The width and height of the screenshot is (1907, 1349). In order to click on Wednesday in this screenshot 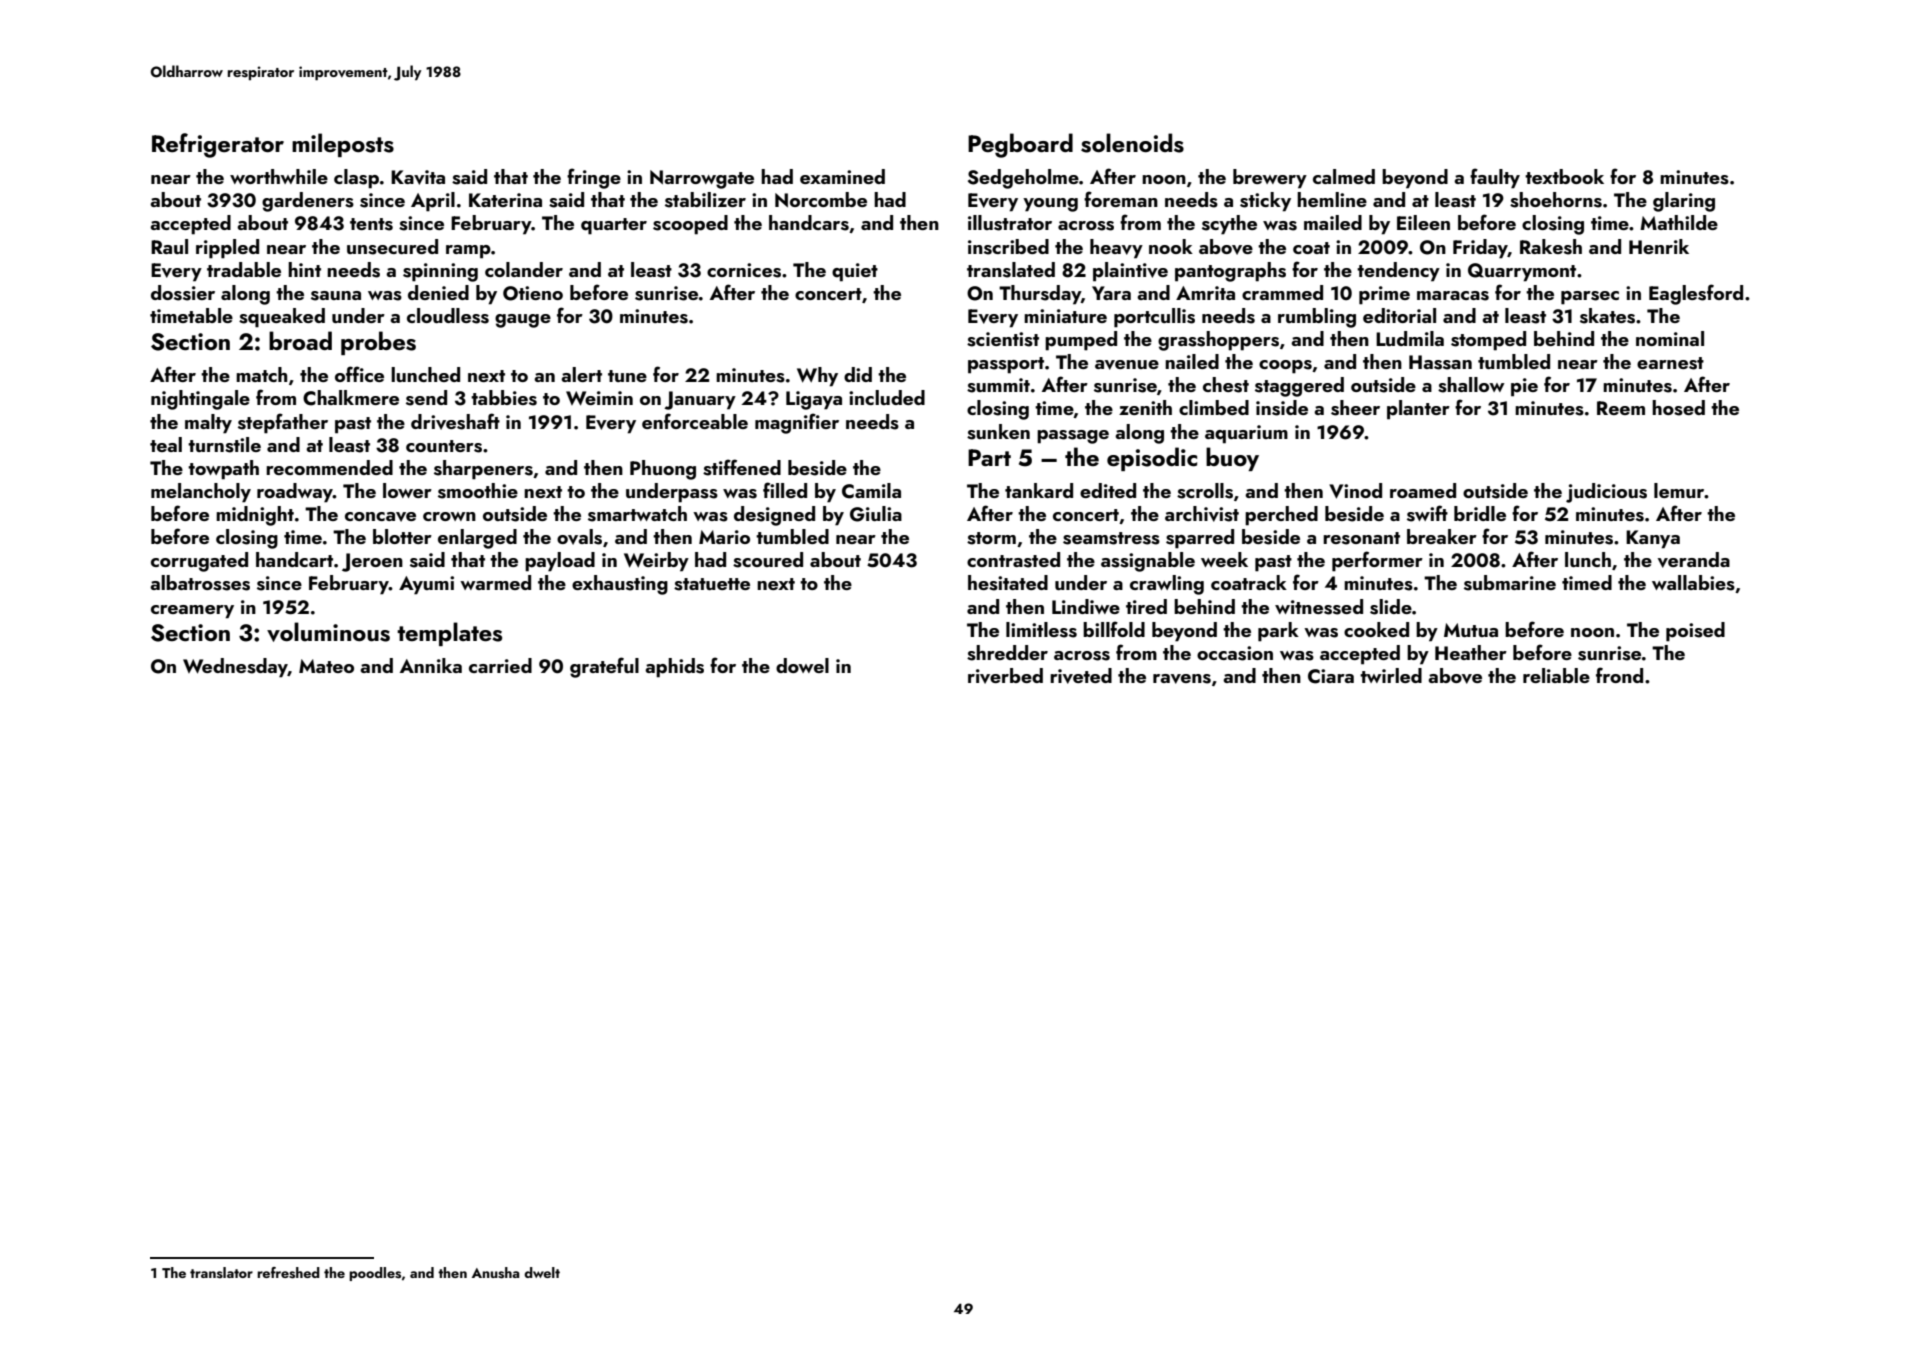, I will do `click(235, 668)`.
